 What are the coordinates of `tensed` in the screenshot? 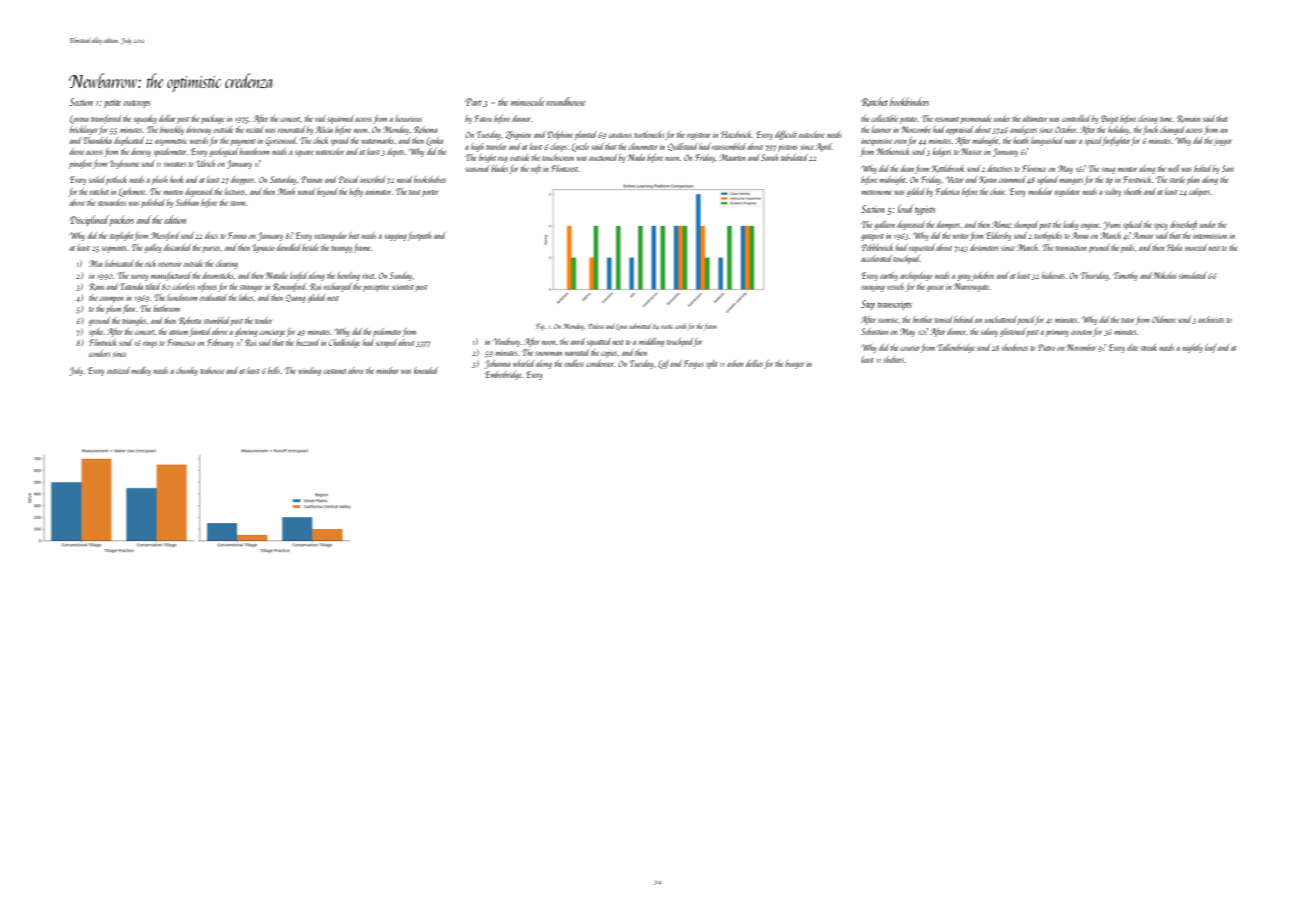 It's located at (944, 319).
